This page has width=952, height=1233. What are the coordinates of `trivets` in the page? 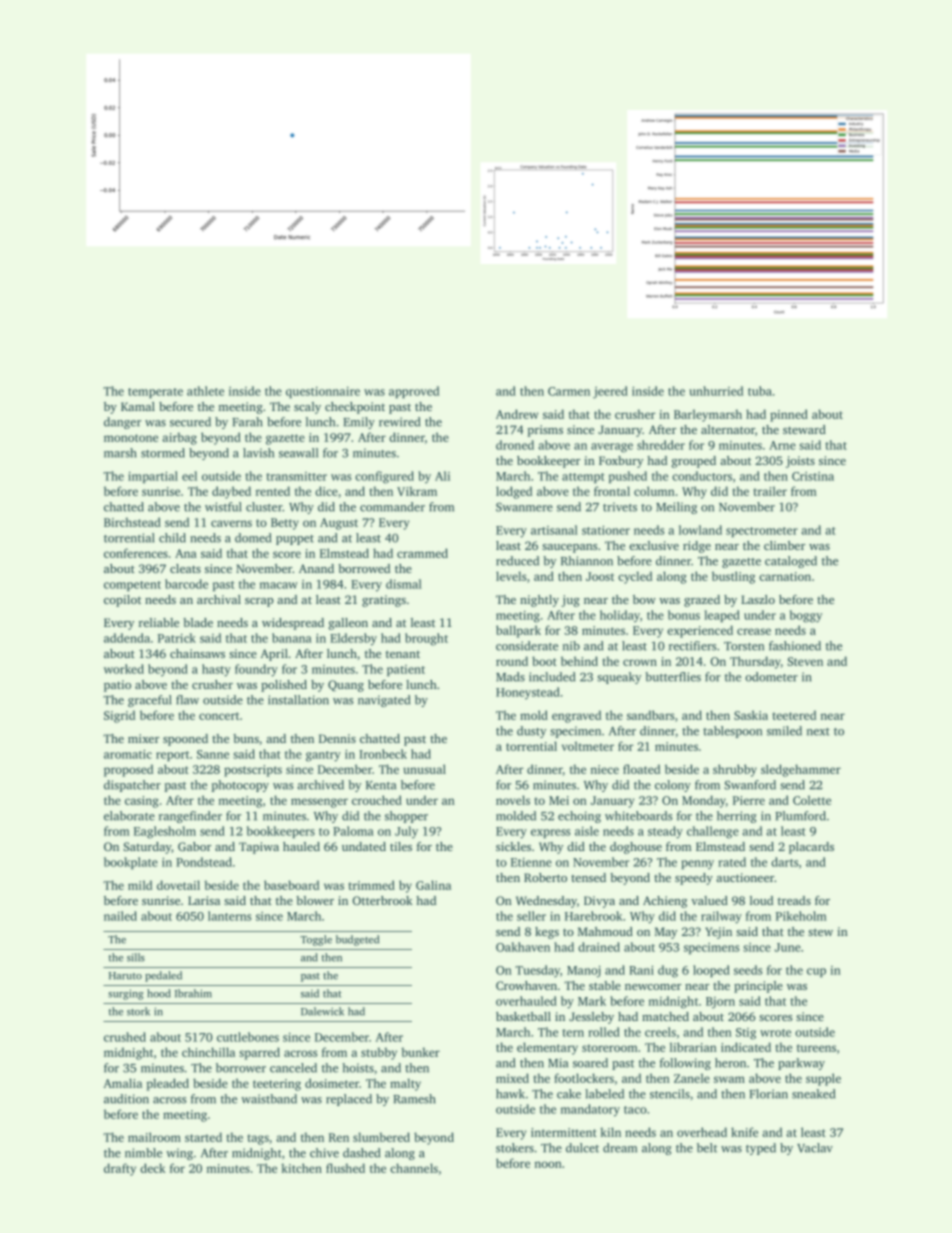 It's located at (620, 507).
